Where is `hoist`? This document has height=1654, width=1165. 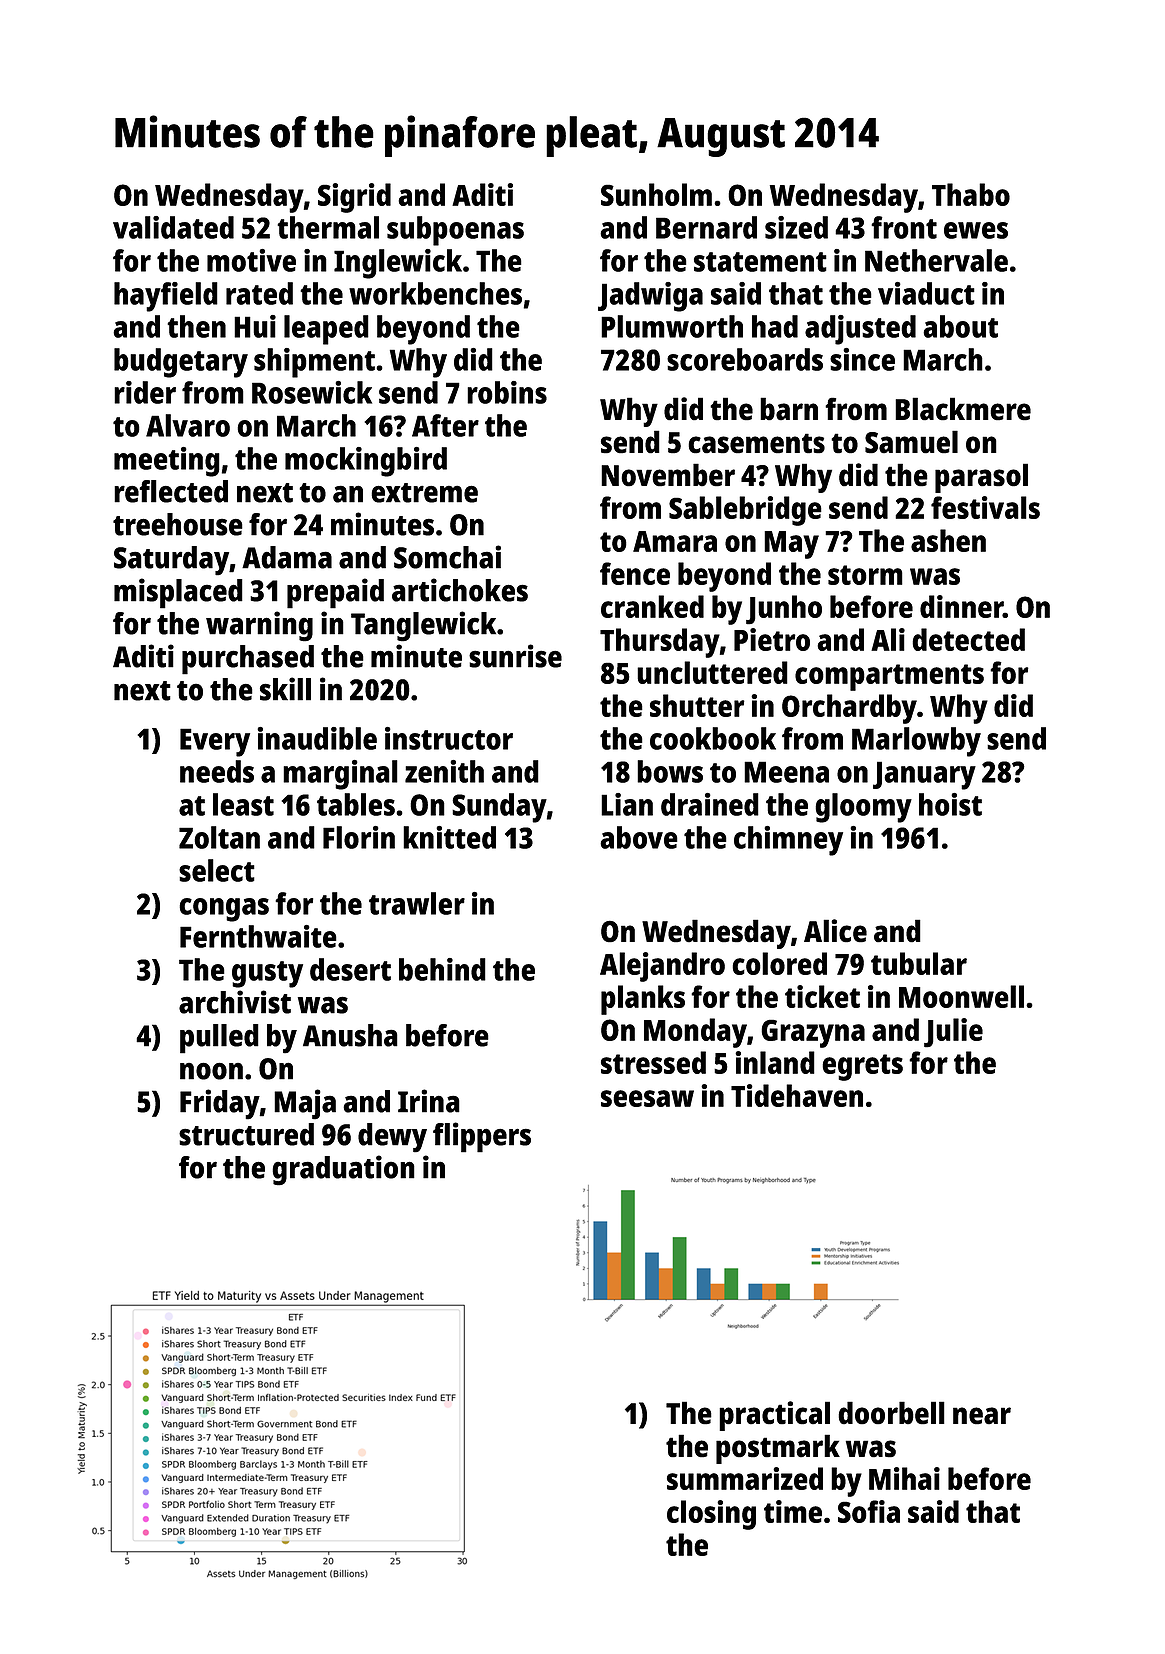
hoist is located at coordinates (950, 804).
